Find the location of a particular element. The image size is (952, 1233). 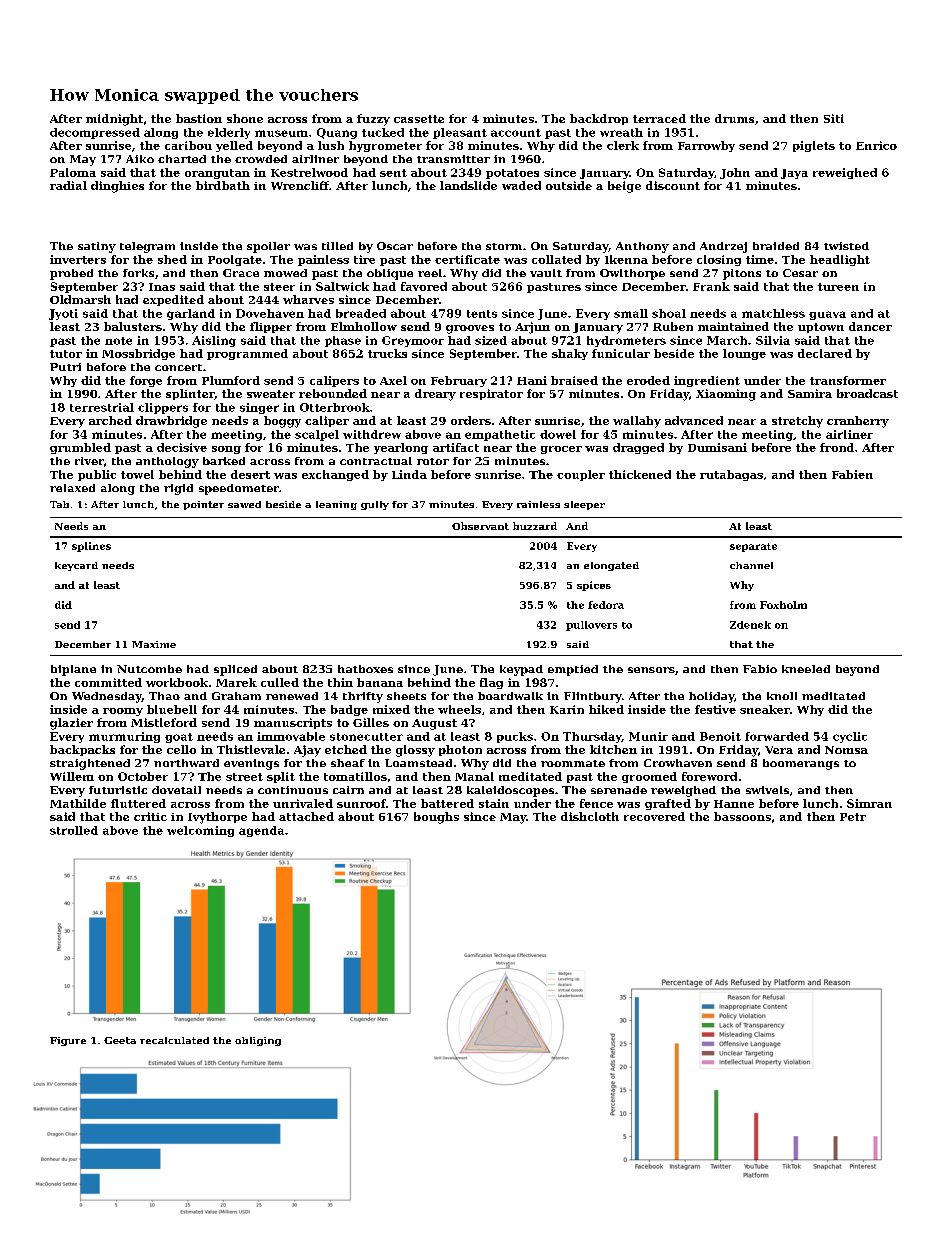

Enrico is located at coordinates (876, 145).
